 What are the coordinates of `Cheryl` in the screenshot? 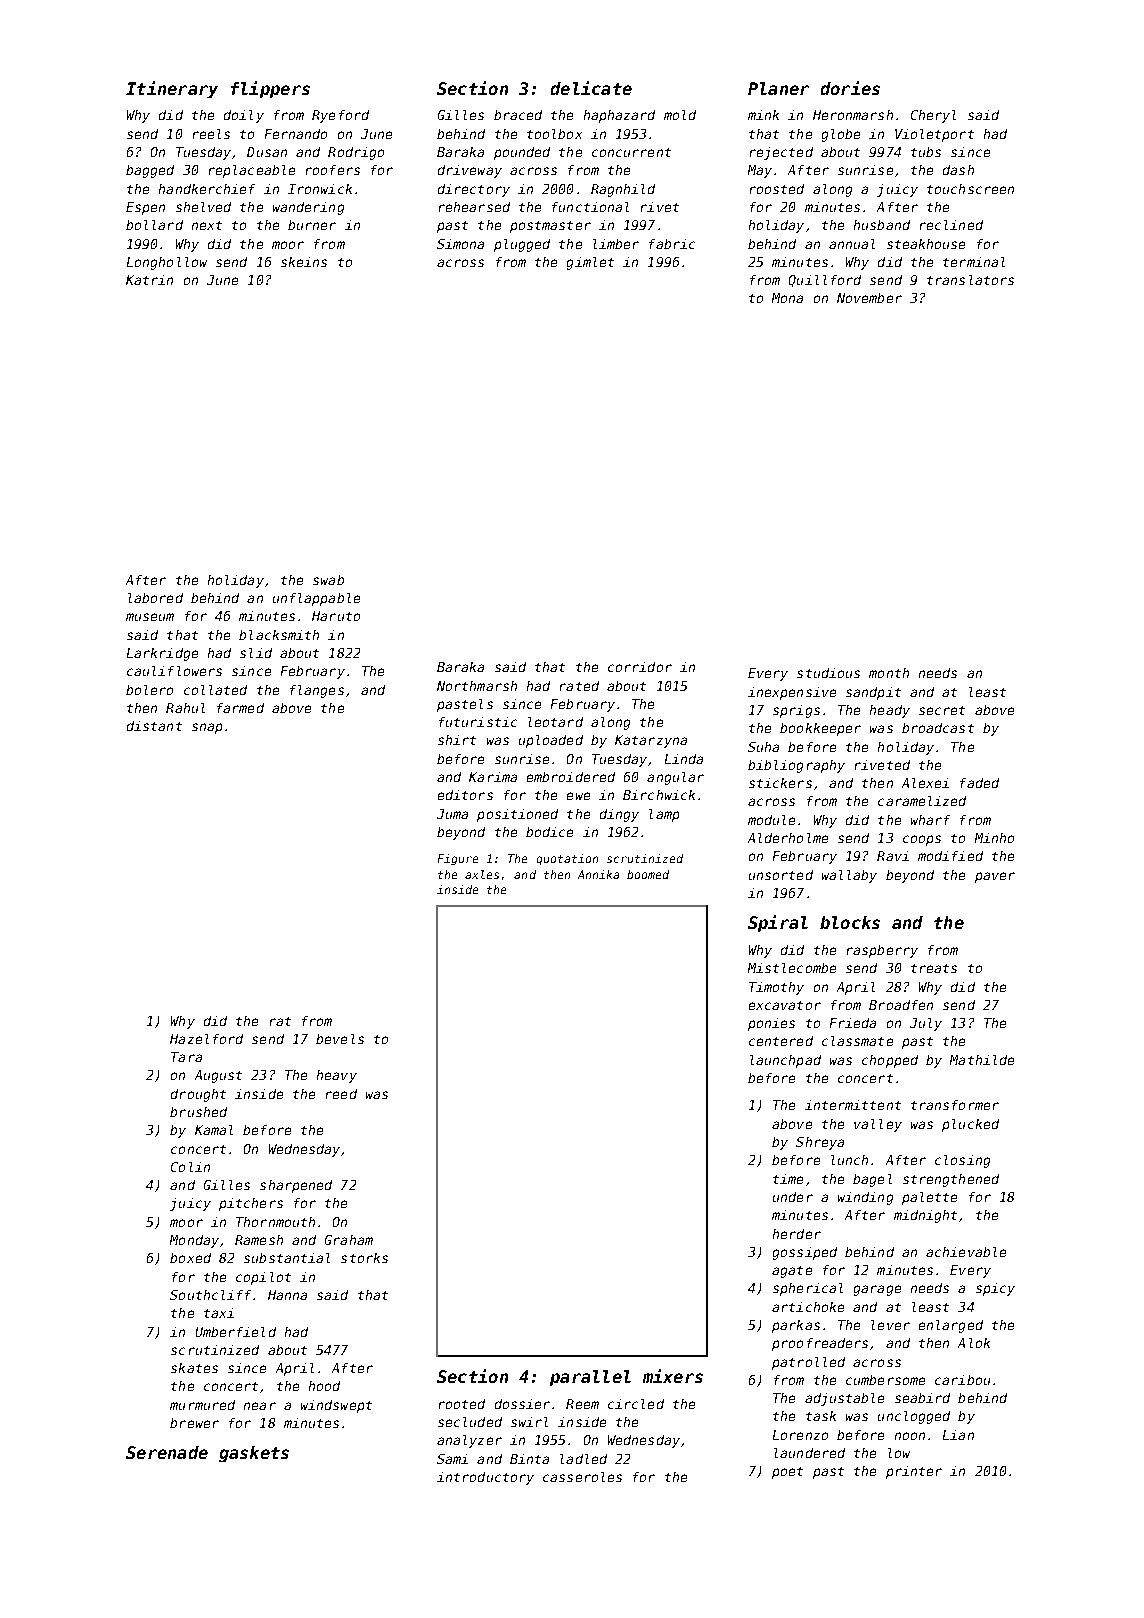 It's located at (933, 116).
